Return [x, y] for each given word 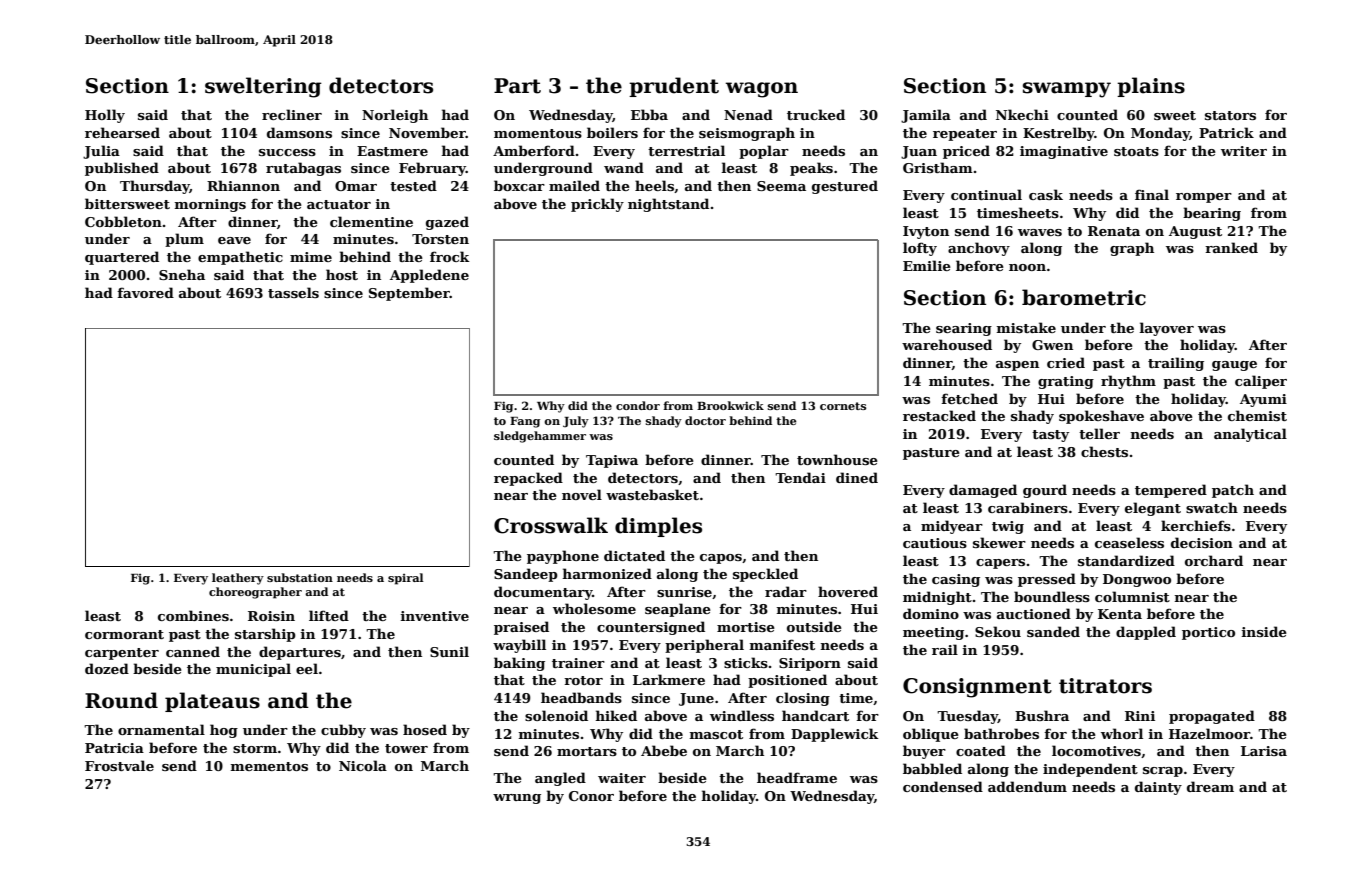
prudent [674, 87]
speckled [765, 575]
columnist [1132, 596]
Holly [105, 116]
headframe [797, 777]
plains [1151, 87]
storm [255, 748]
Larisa [1264, 751]
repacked [528, 479]
